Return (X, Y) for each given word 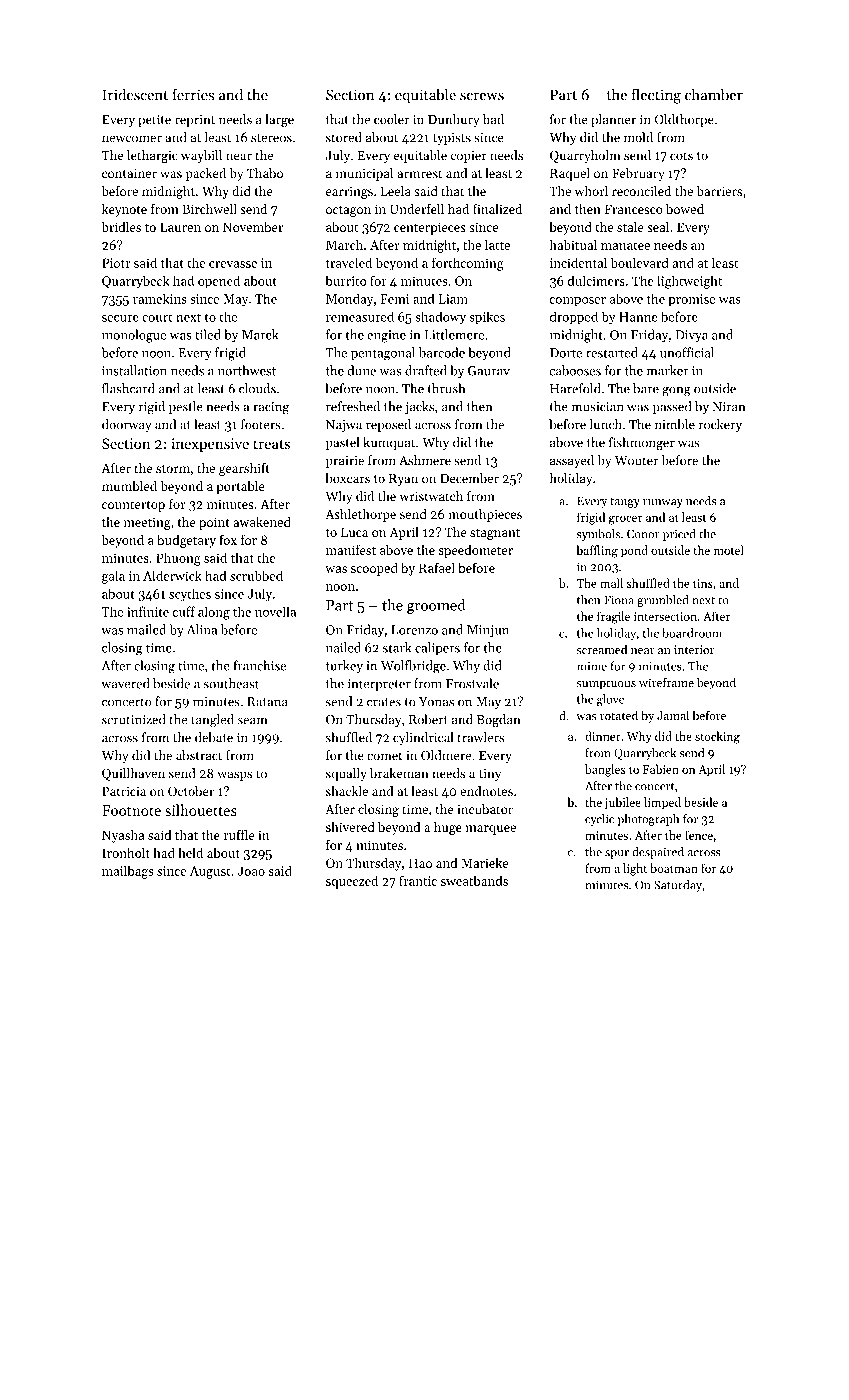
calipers (437, 648)
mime (592, 666)
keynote (124, 210)
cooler (392, 119)
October (191, 791)
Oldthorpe (684, 120)
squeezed (352, 882)
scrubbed (256, 575)
